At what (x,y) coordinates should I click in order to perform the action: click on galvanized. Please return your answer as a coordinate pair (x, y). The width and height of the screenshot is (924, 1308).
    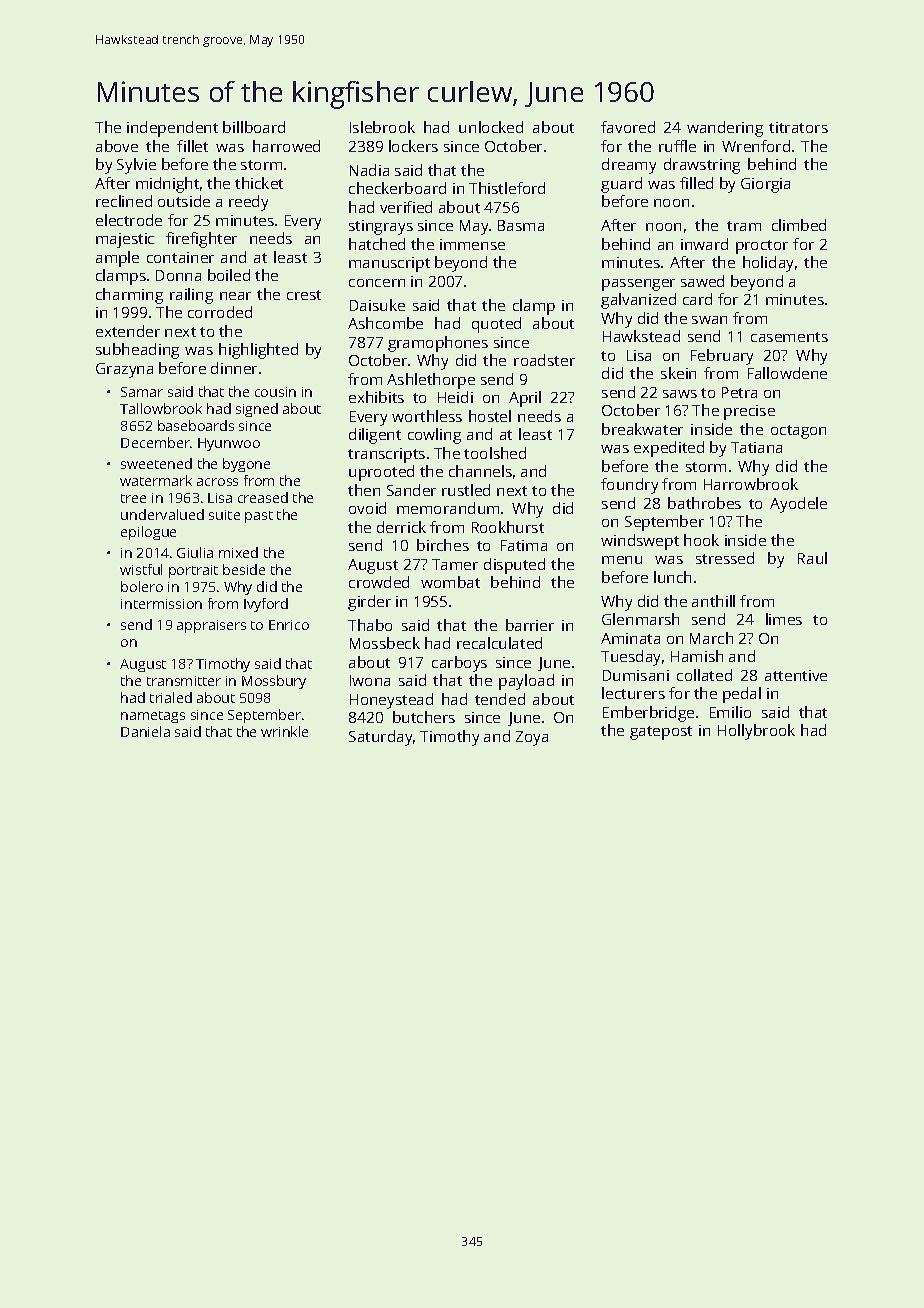
    Looking at the image, I should click on (638, 301).
